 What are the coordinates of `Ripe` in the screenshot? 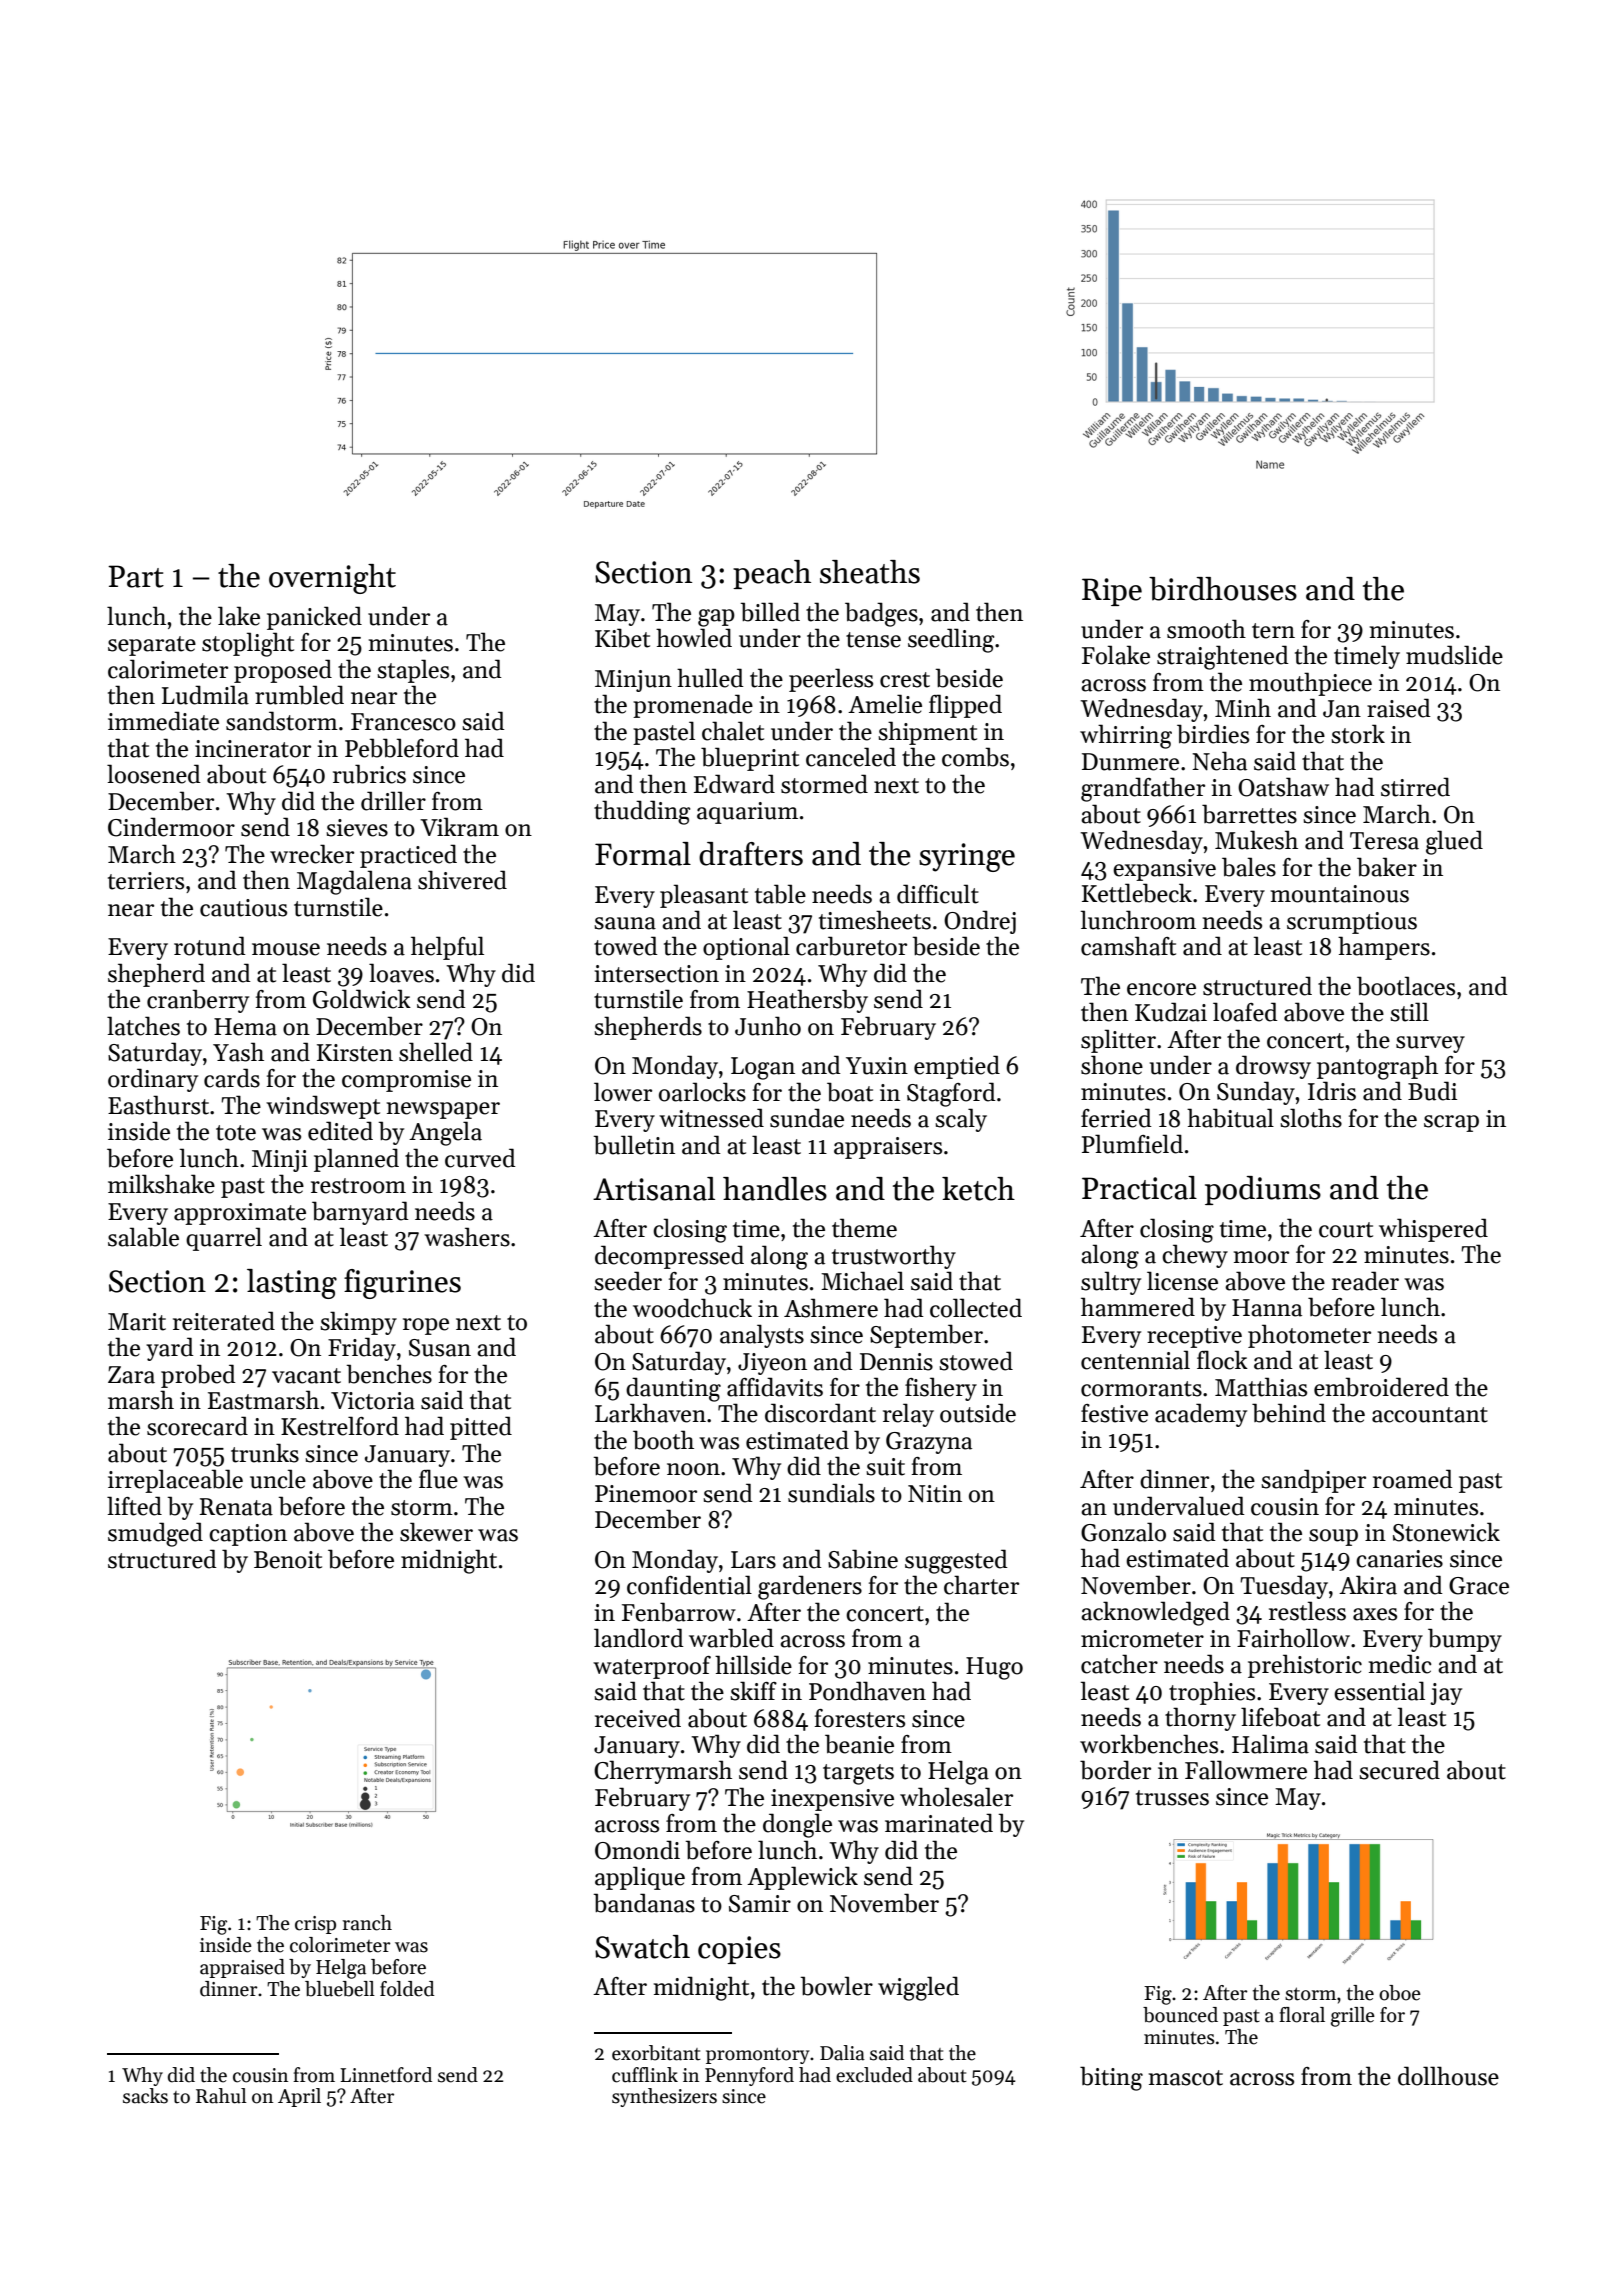 It's located at (1112, 592).
